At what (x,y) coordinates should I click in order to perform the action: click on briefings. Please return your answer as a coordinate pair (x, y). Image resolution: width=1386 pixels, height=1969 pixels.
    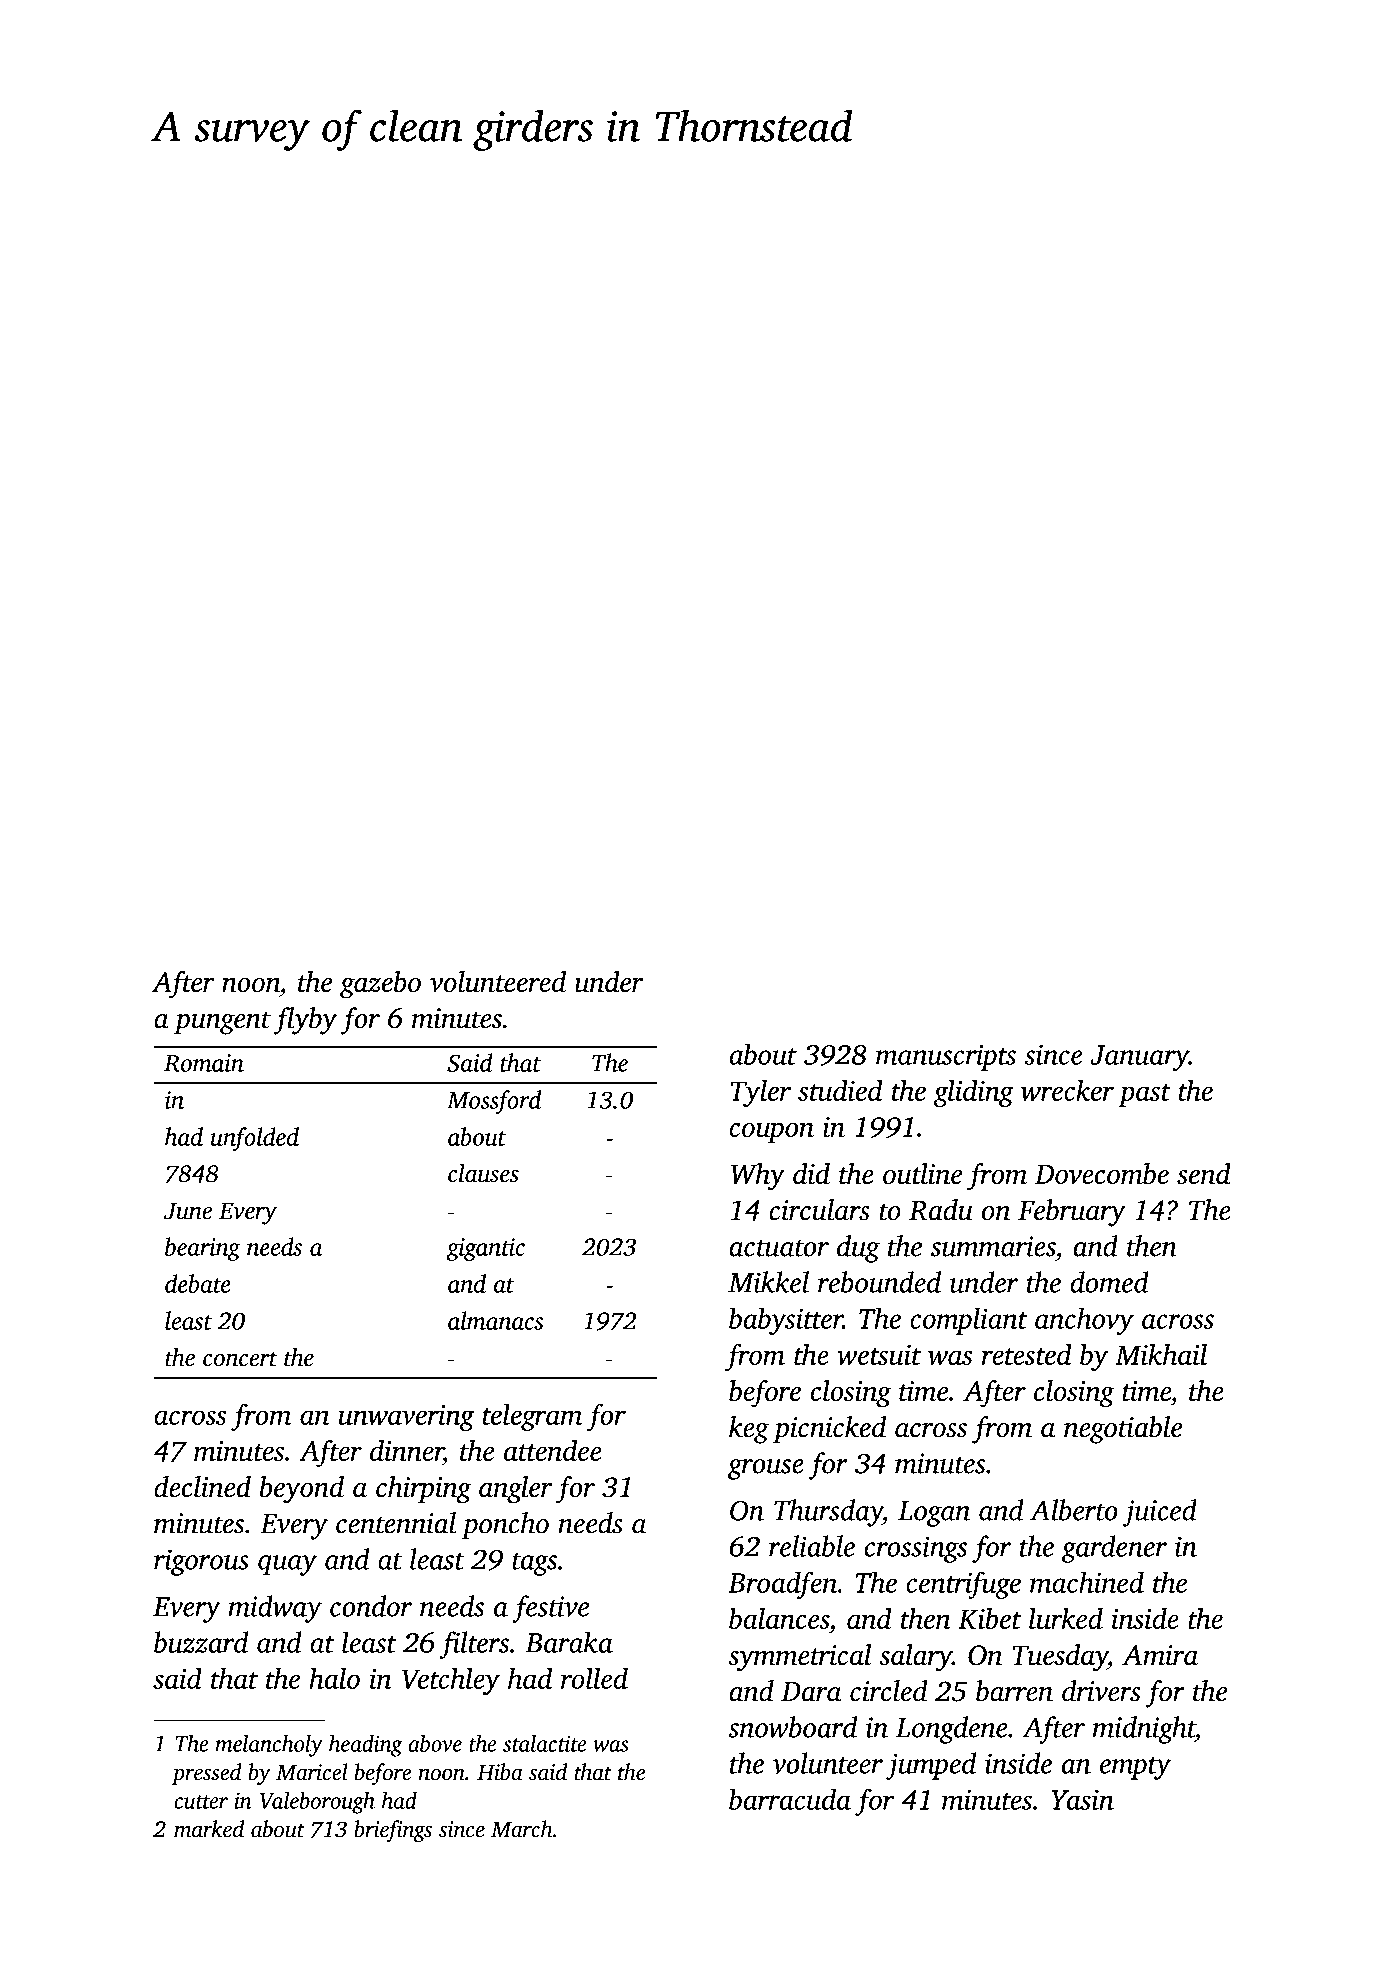
    Looking at the image, I should click on (393, 1831).
